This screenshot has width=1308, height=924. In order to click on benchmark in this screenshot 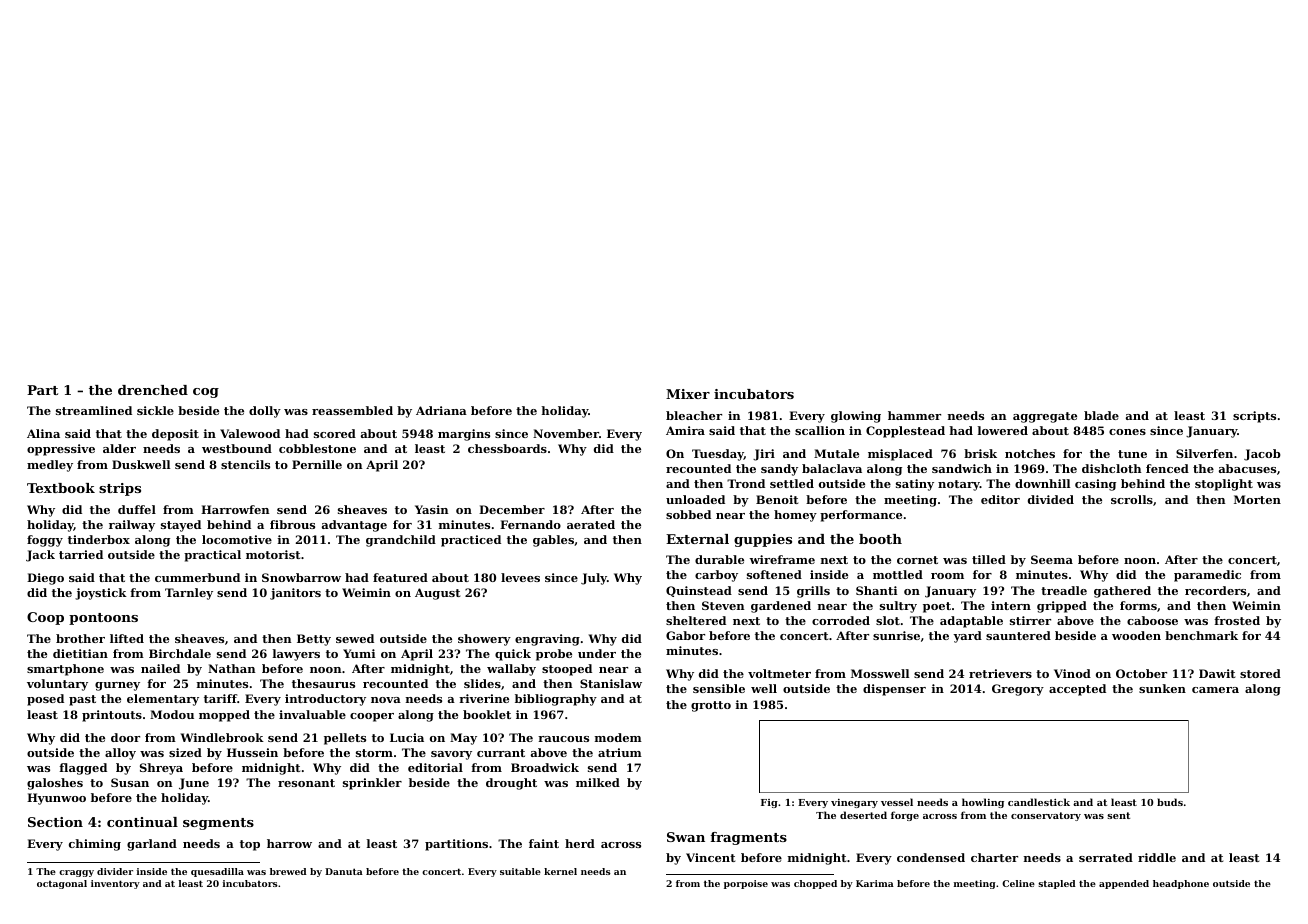, I will do `click(1201, 635)`.
